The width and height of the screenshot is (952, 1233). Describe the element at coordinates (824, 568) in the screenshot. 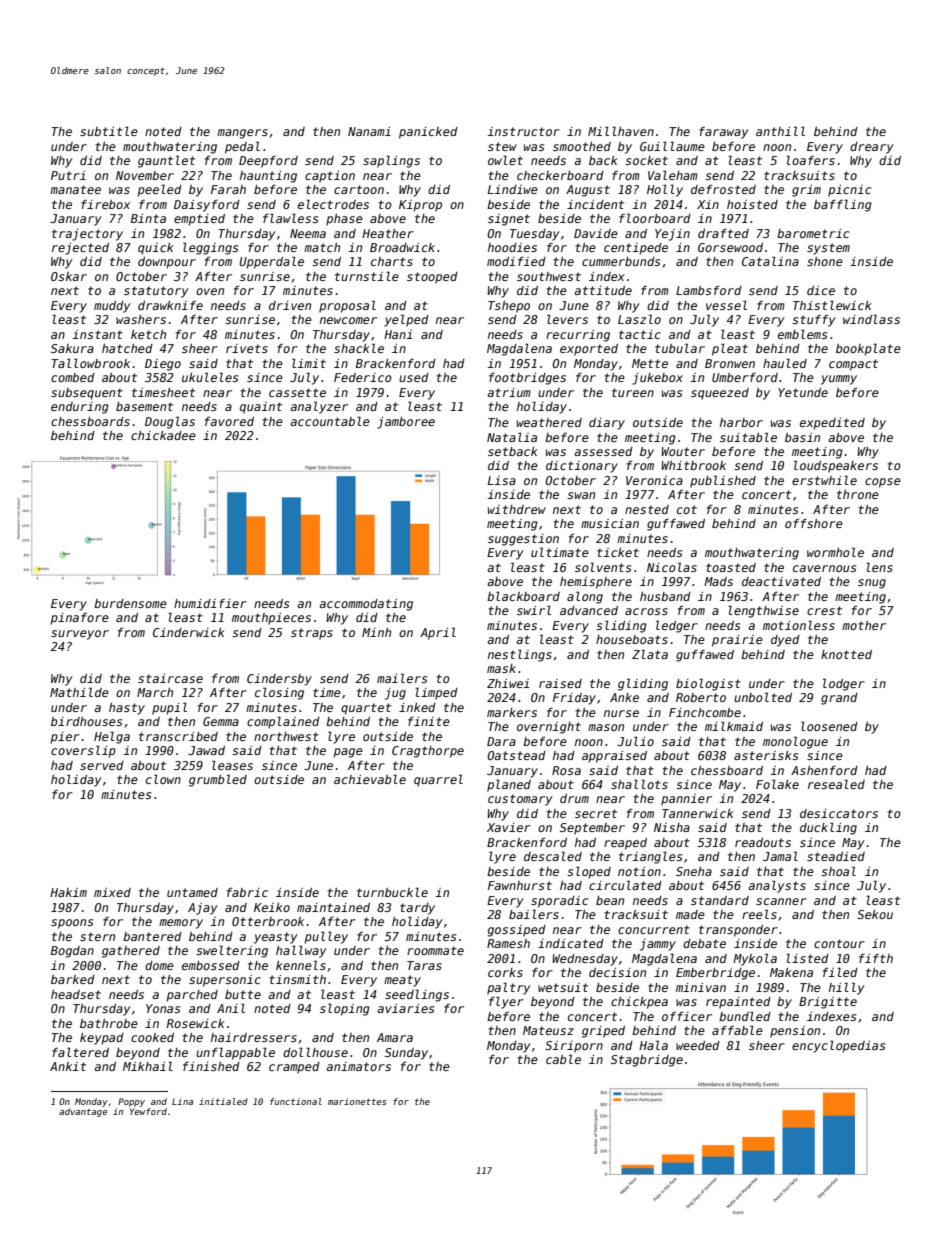

I see `cavernous` at that location.
